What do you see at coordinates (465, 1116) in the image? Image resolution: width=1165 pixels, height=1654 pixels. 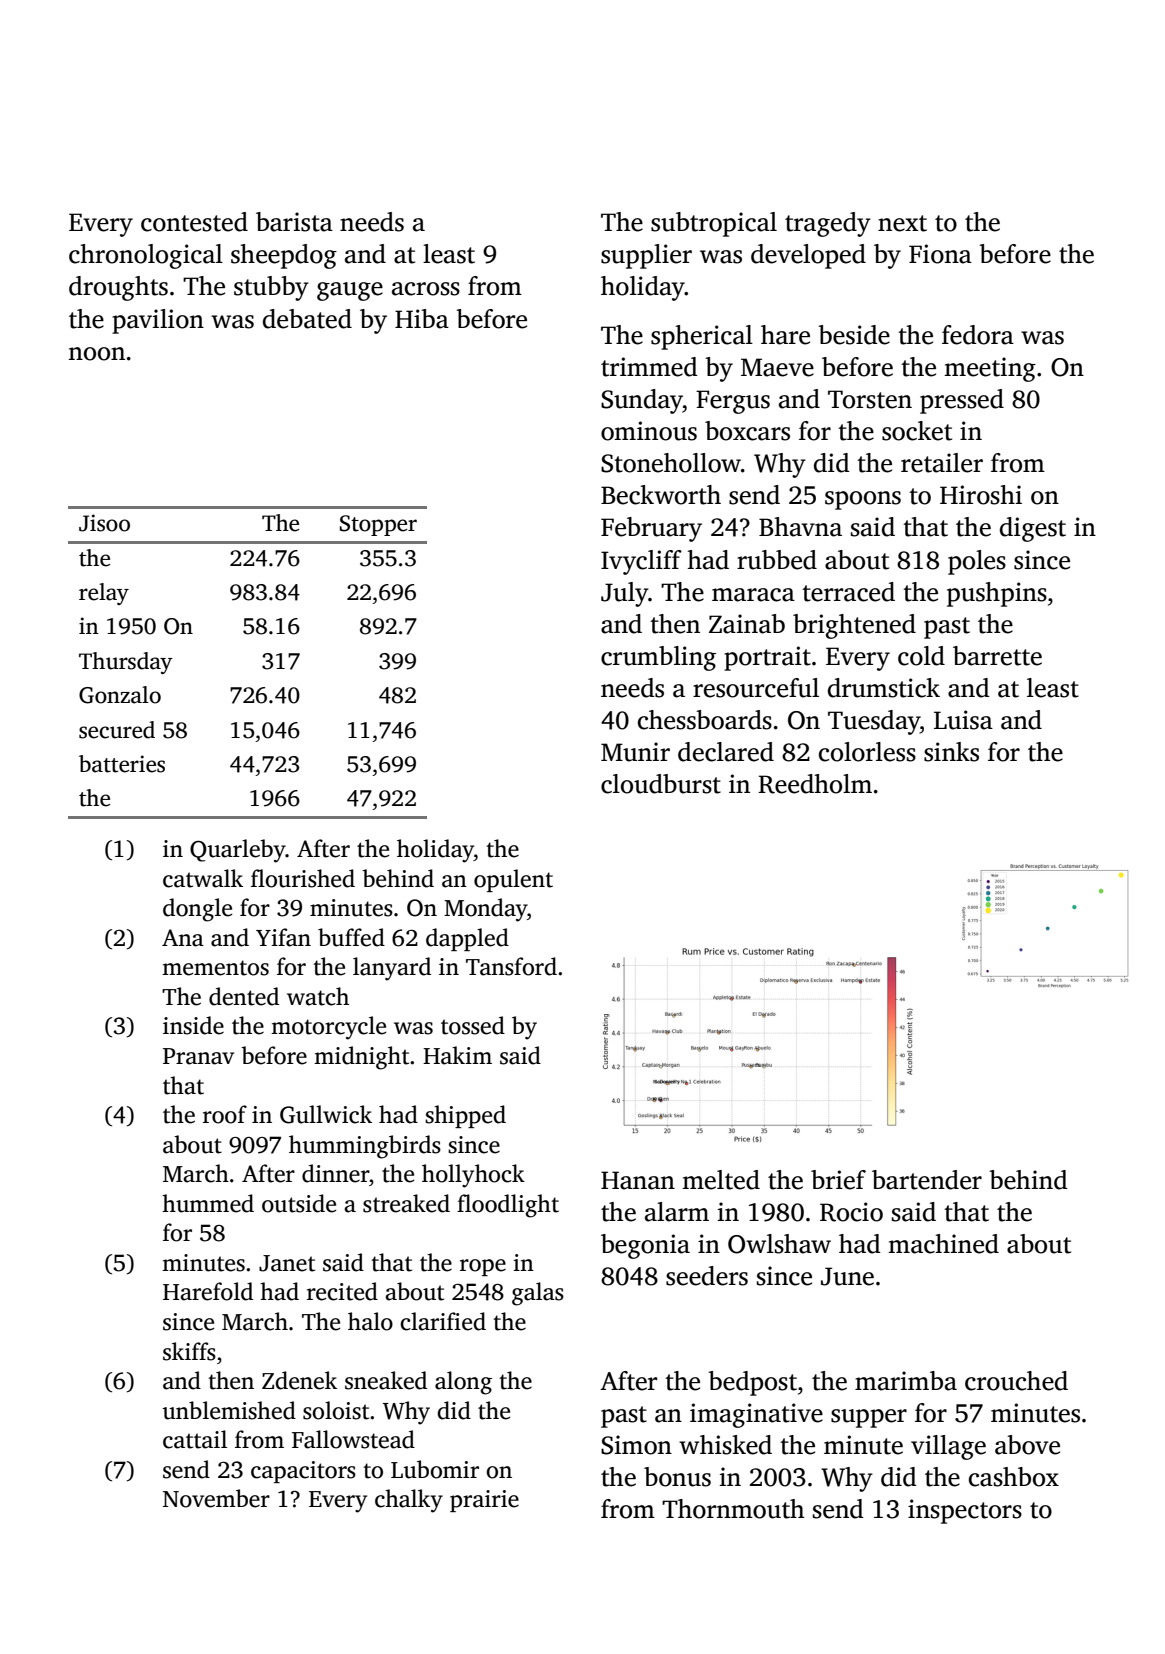 I see `shipped` at bounding box center [465, 1116].
